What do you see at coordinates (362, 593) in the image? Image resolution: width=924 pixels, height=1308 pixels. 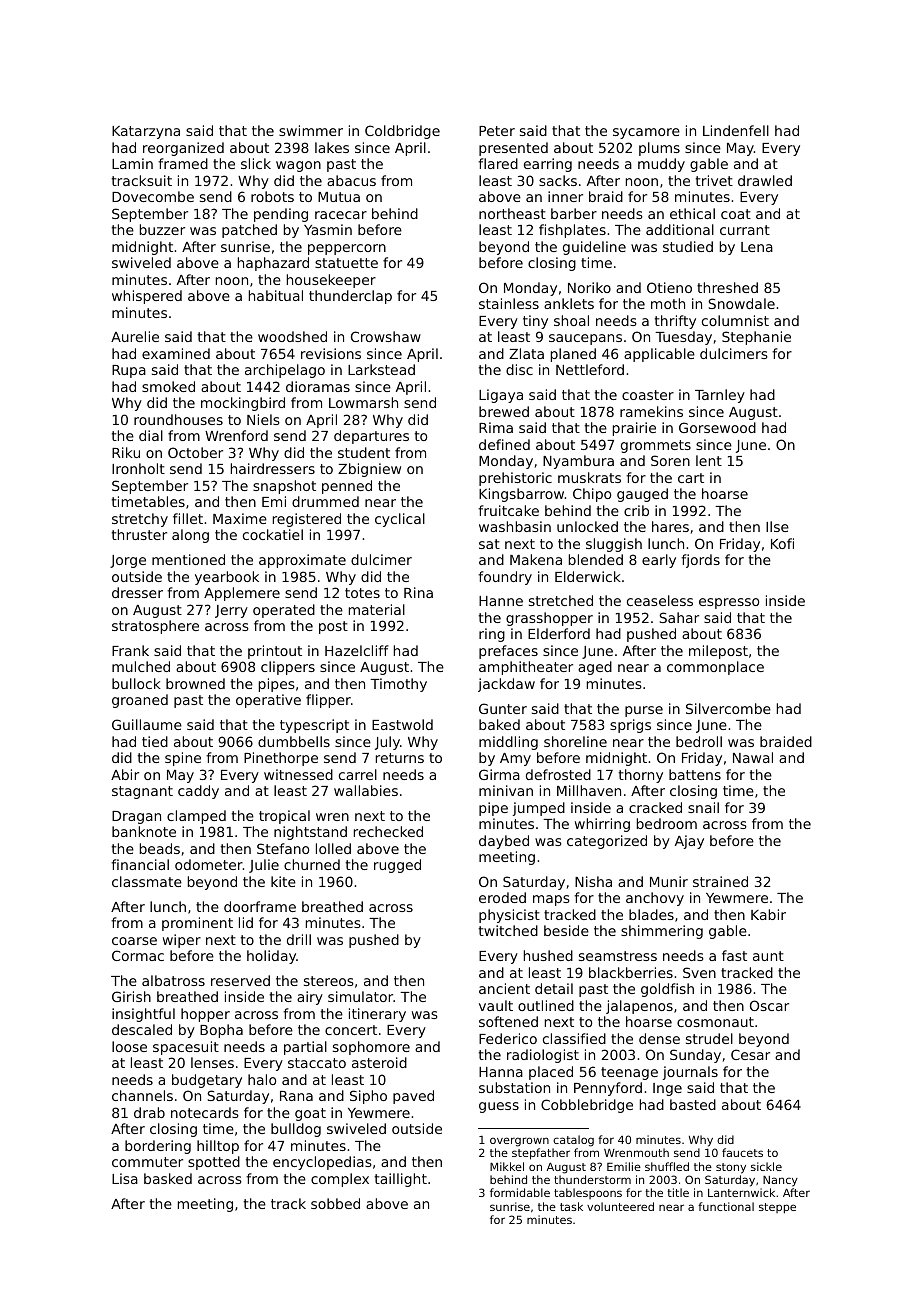 I see `totes` at bounding box center [362, 593].
